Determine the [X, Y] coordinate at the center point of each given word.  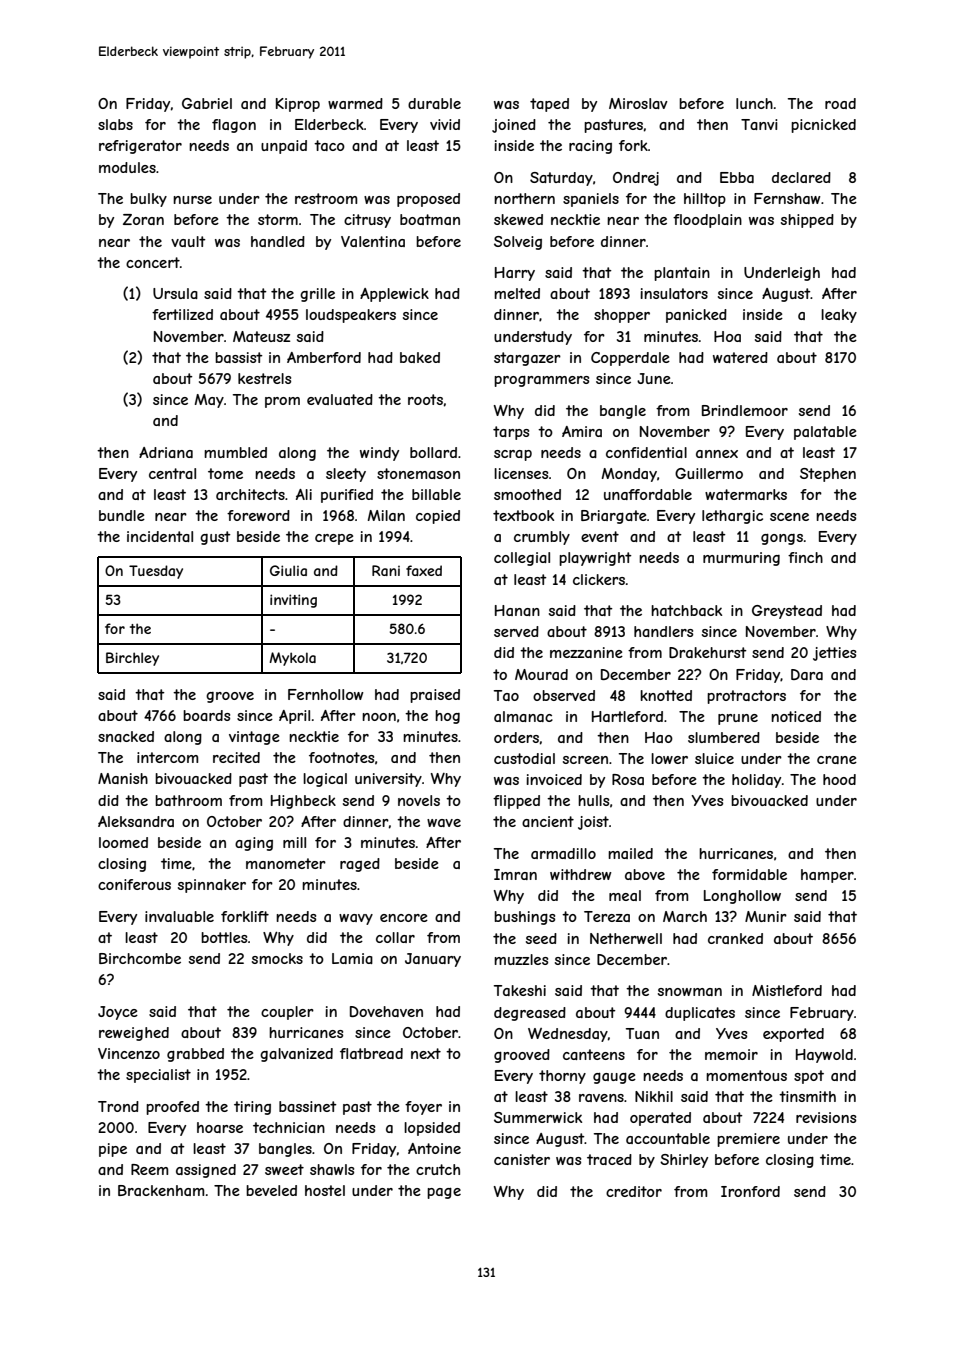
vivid [445, 124]
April [294, 717]
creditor [634, 1191]
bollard [433, 452]
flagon [234, 126]
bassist [239, 357]
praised [435, 696]
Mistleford [787, 990]
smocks [277, 958]
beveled [271, 1190]
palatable [825, 433]
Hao [659, 737]
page [444, 1193]
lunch [754, 103]
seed [541, 938]
